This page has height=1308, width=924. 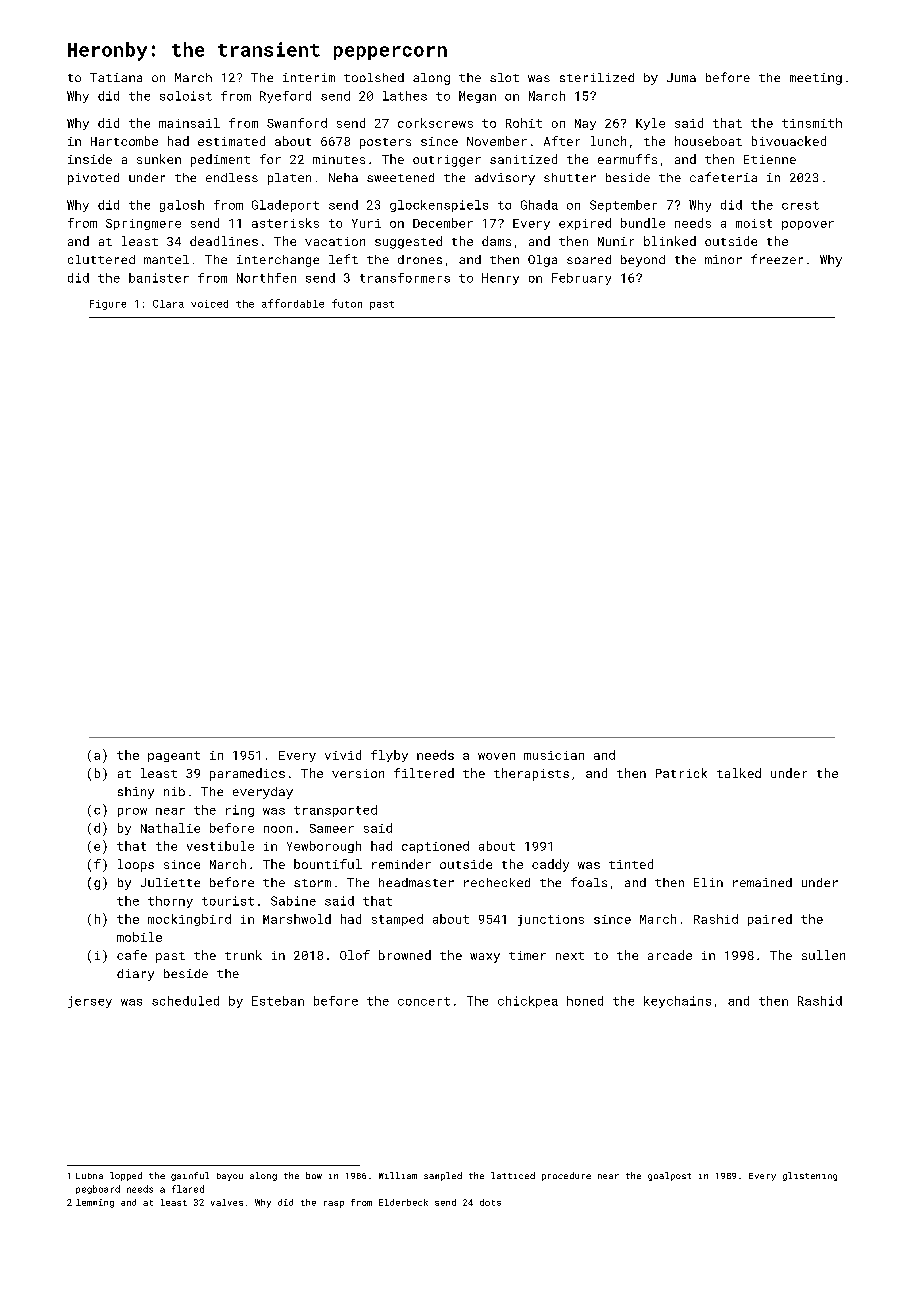 I want to click on drones, so click(x=420, y=259).
